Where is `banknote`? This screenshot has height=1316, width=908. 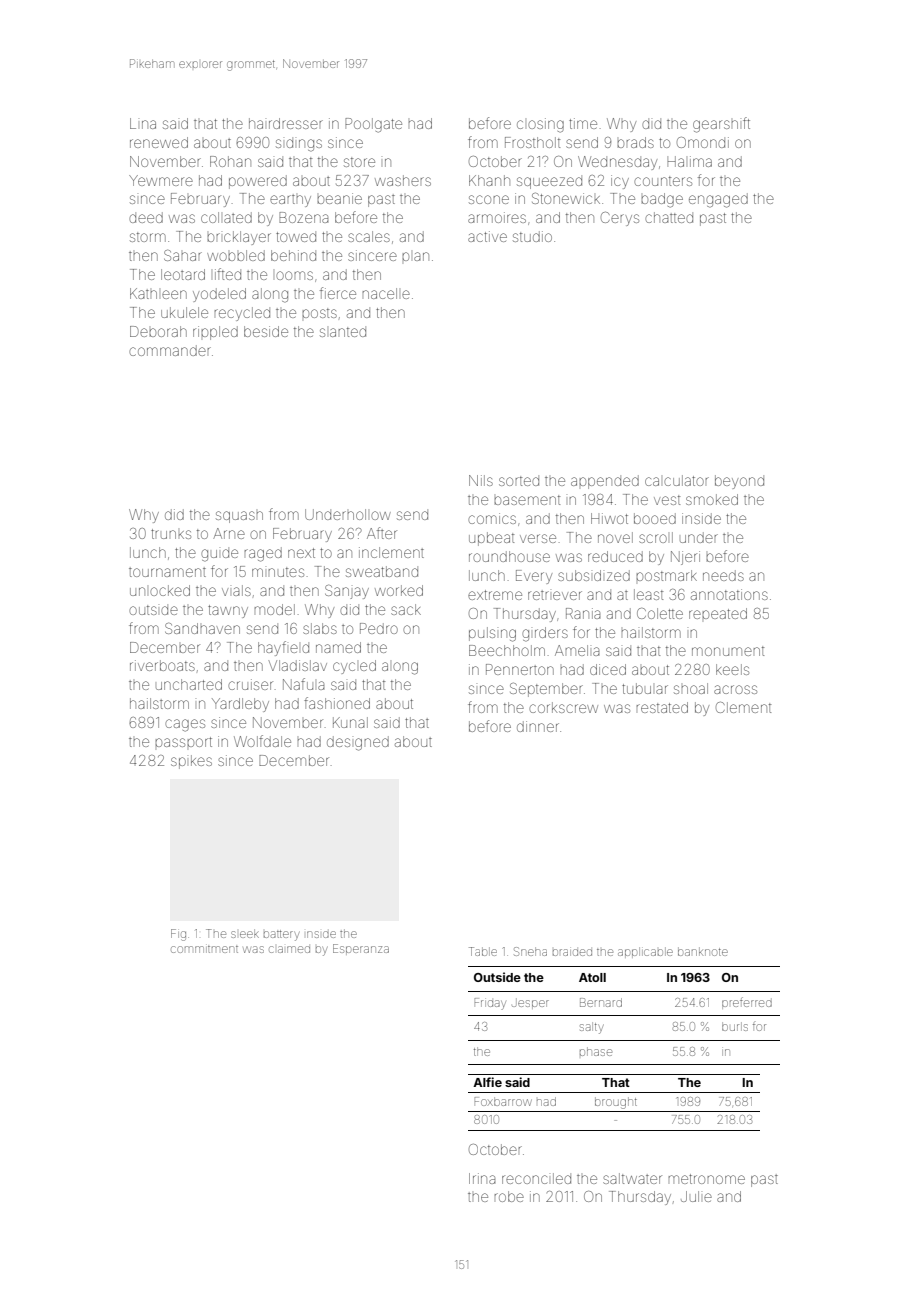 banknote is located at coordinates (703, 951).
